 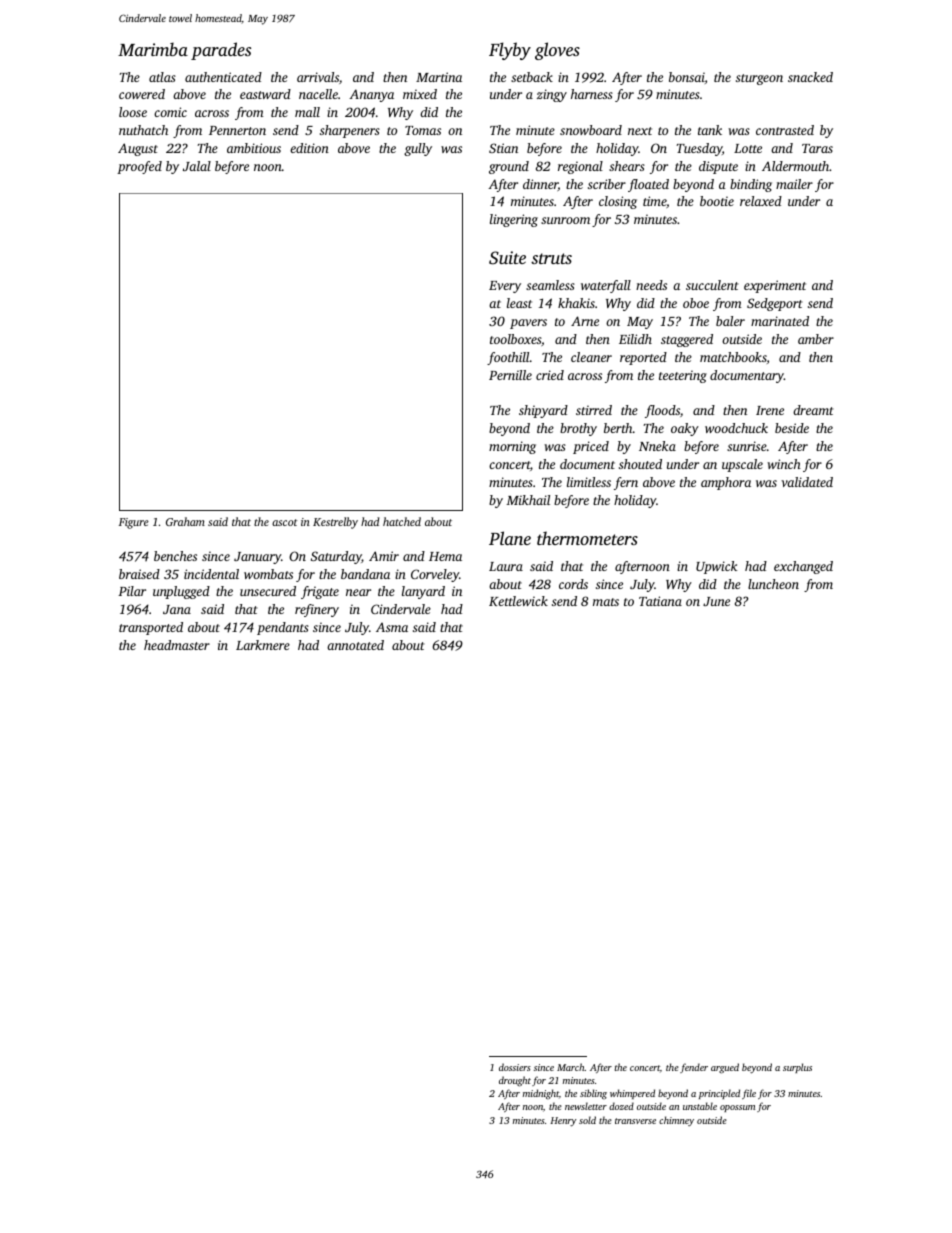 I want to click on dossiers, so click(x=515, y=1067).
